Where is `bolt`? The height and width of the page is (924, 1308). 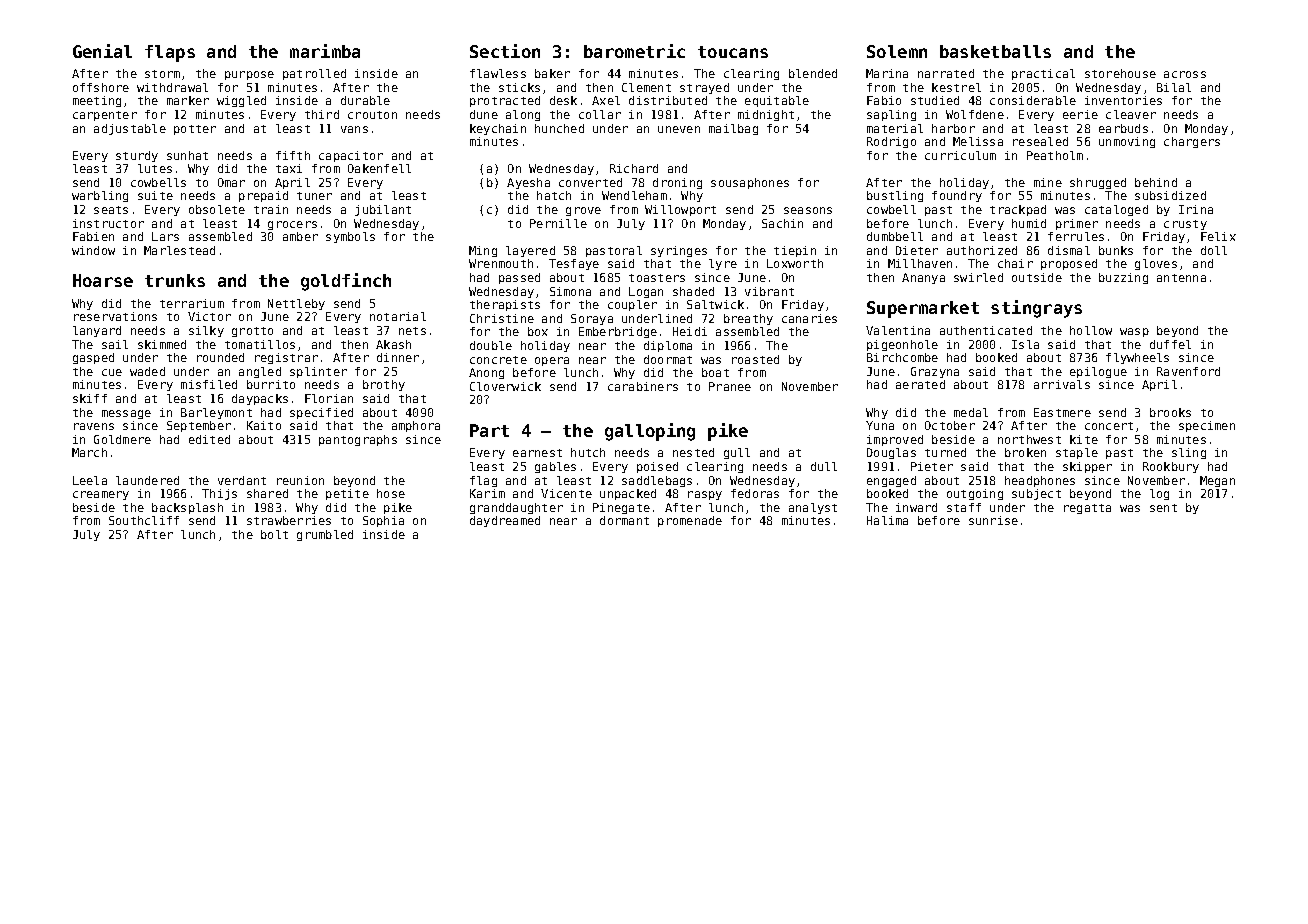 bolt is located at coordinates (274, 534).
